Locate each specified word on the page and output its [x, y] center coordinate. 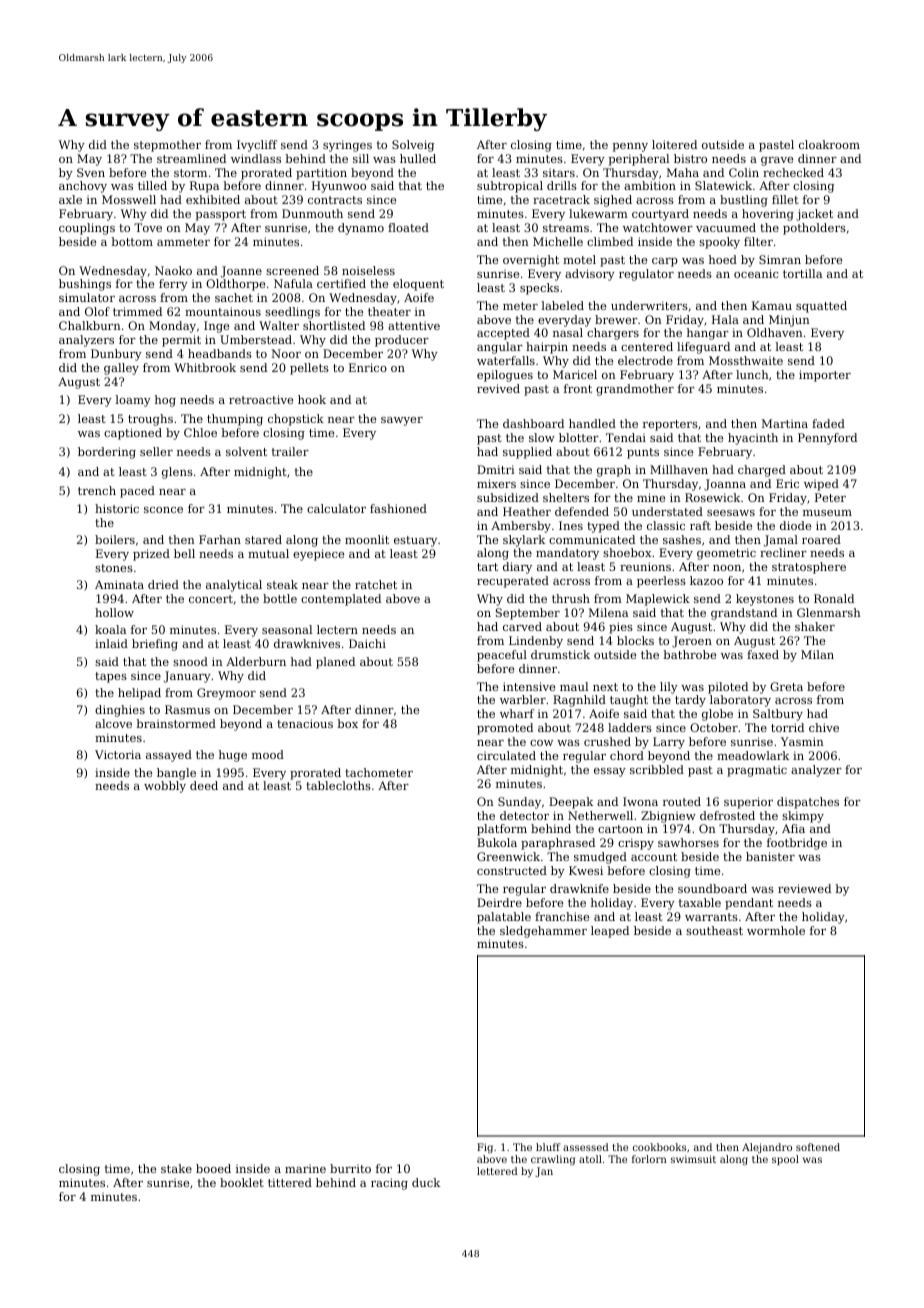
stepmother [167, 146]
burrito [350, 1168]
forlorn [649, 1159]
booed [213, 1168]
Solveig [413, 146]
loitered [674, 144]
